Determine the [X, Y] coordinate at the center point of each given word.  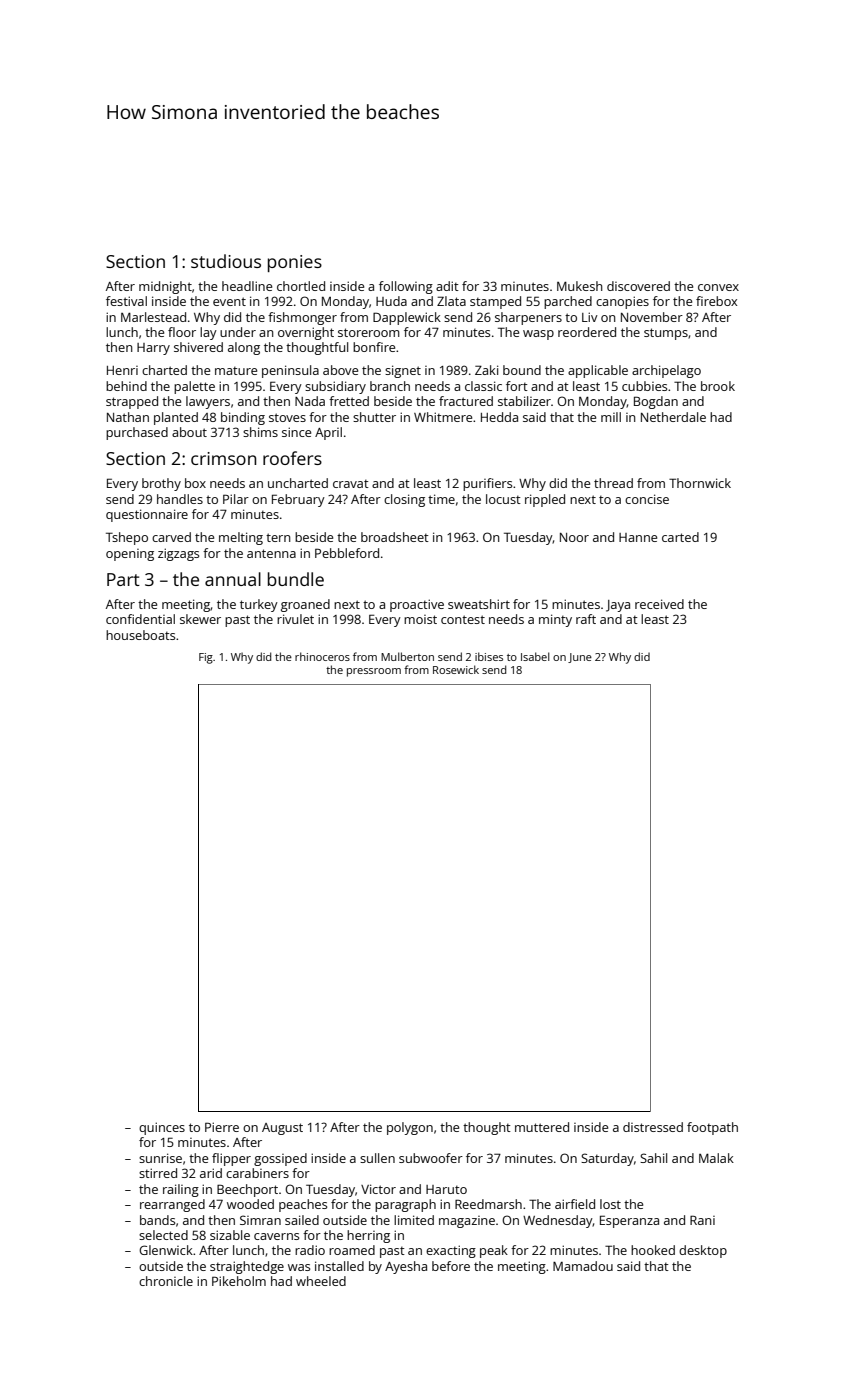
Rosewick [456, 669]
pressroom [374, 672]
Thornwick [700, 483]
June [580, 658]
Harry [153, 349]
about [189, 432]
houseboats [140, 635]
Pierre [222, 1127]
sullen [377, 1158]
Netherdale [673, 417]
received [659, 604]
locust [503, 499]
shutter [374, 417]
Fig [206, 658]
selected [163, 1235]
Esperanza [629, 1221]
